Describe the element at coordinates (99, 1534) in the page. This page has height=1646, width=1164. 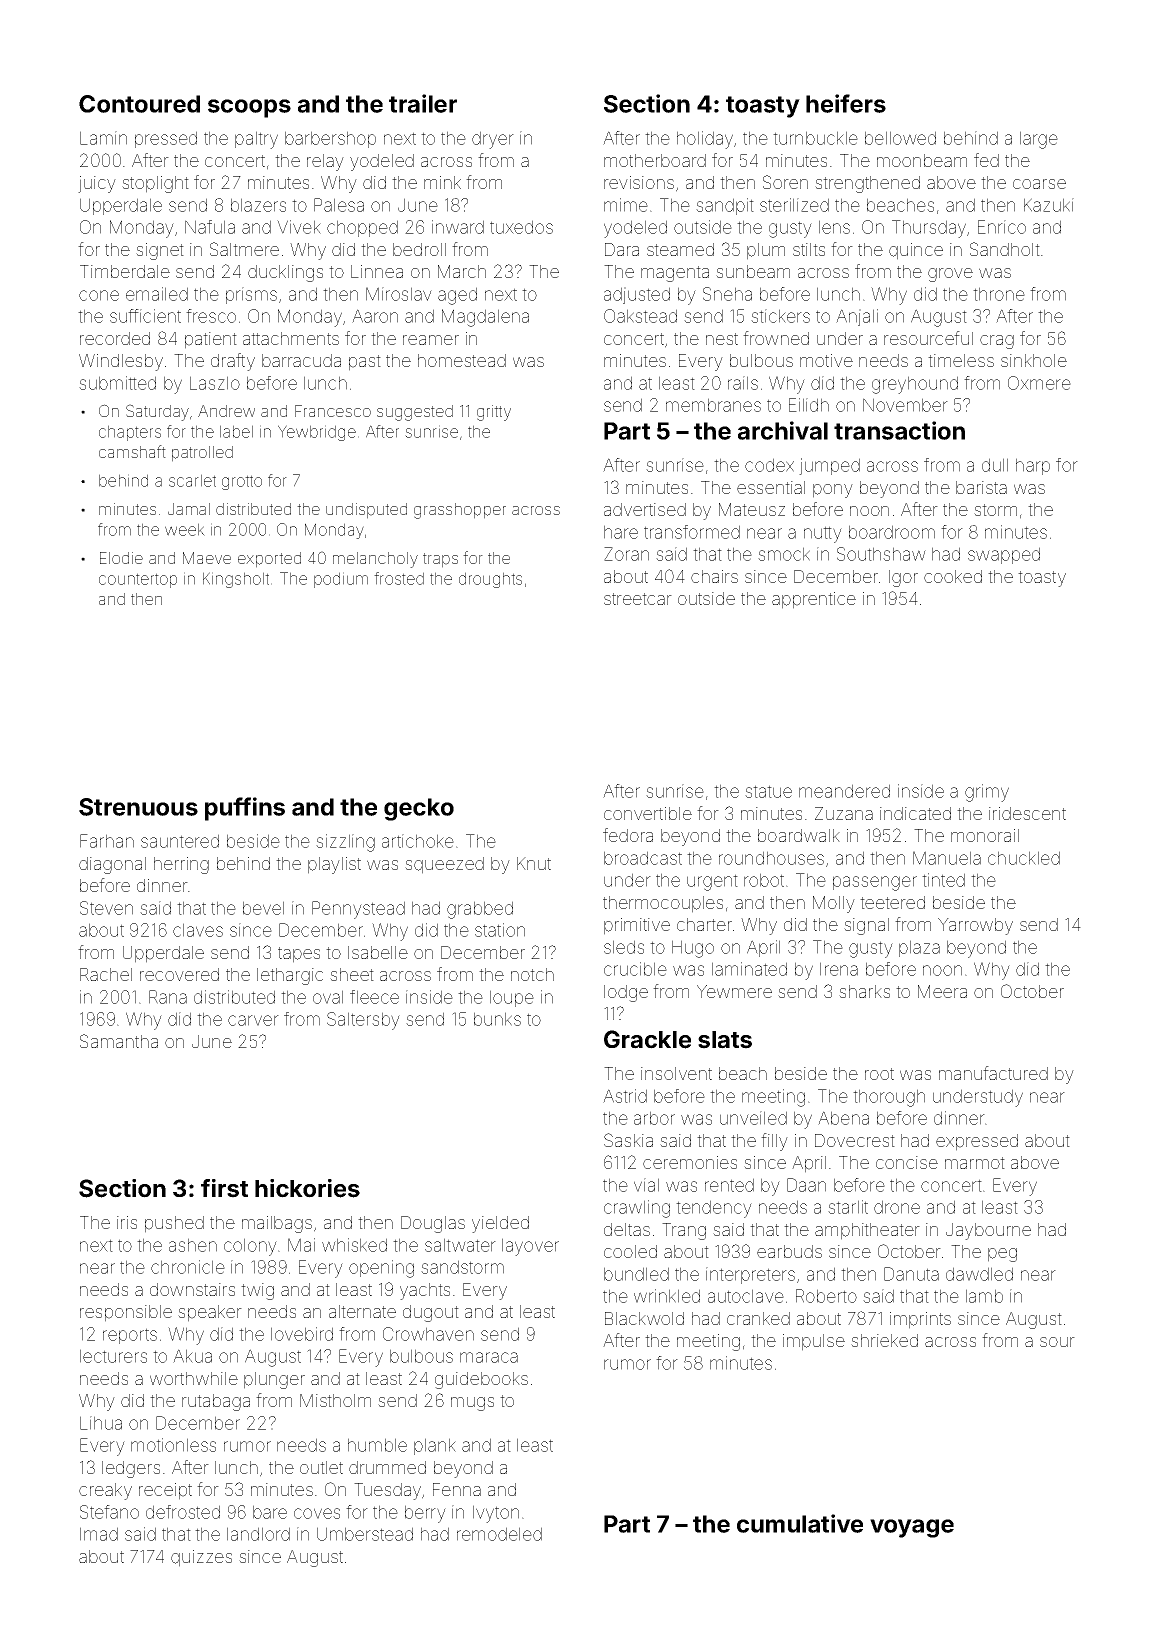
I see `Imad` at that location.
